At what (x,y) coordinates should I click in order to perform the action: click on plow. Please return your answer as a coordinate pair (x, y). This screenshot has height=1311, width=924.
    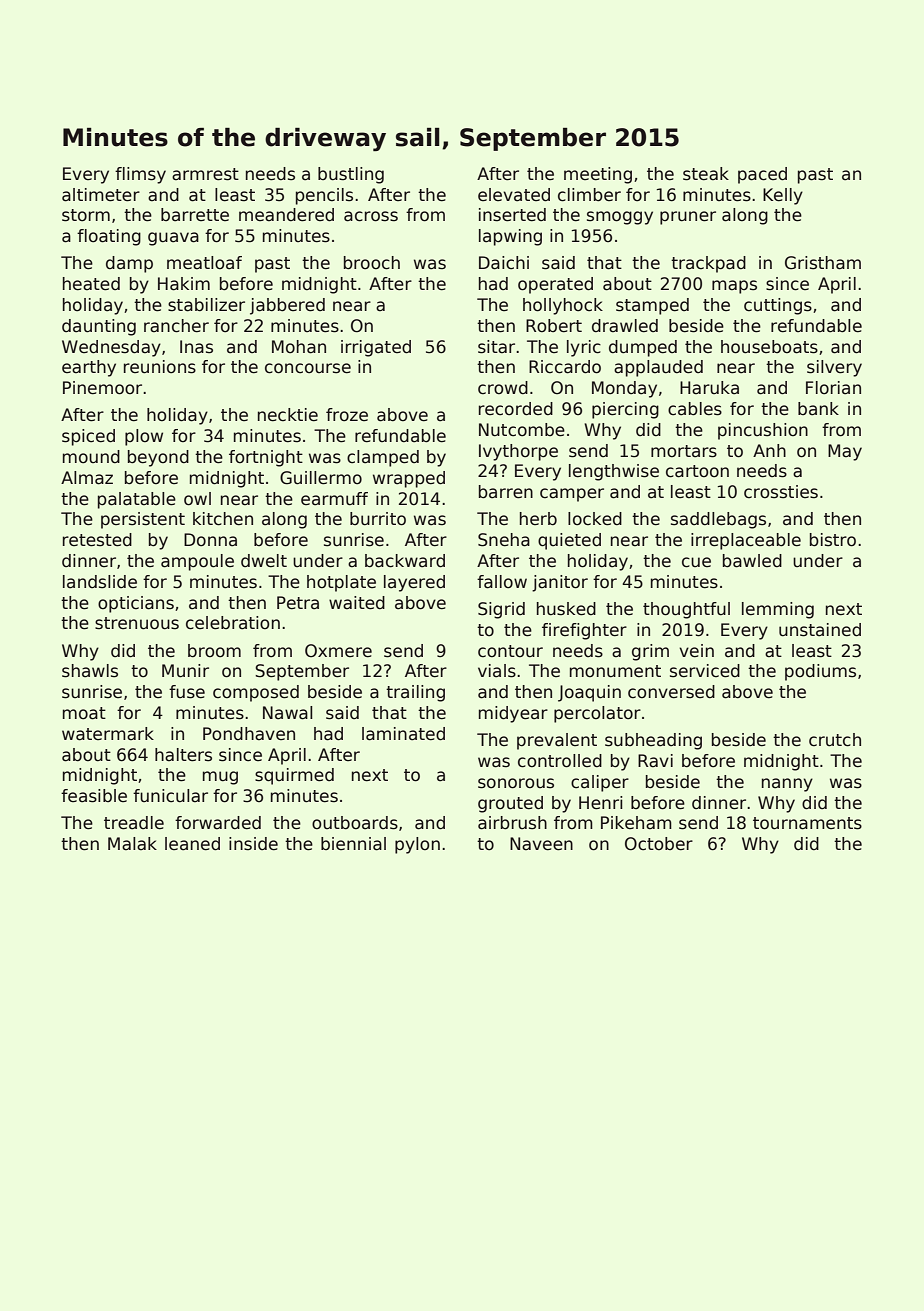
    Looking at the image, I should click on (144, 437).
